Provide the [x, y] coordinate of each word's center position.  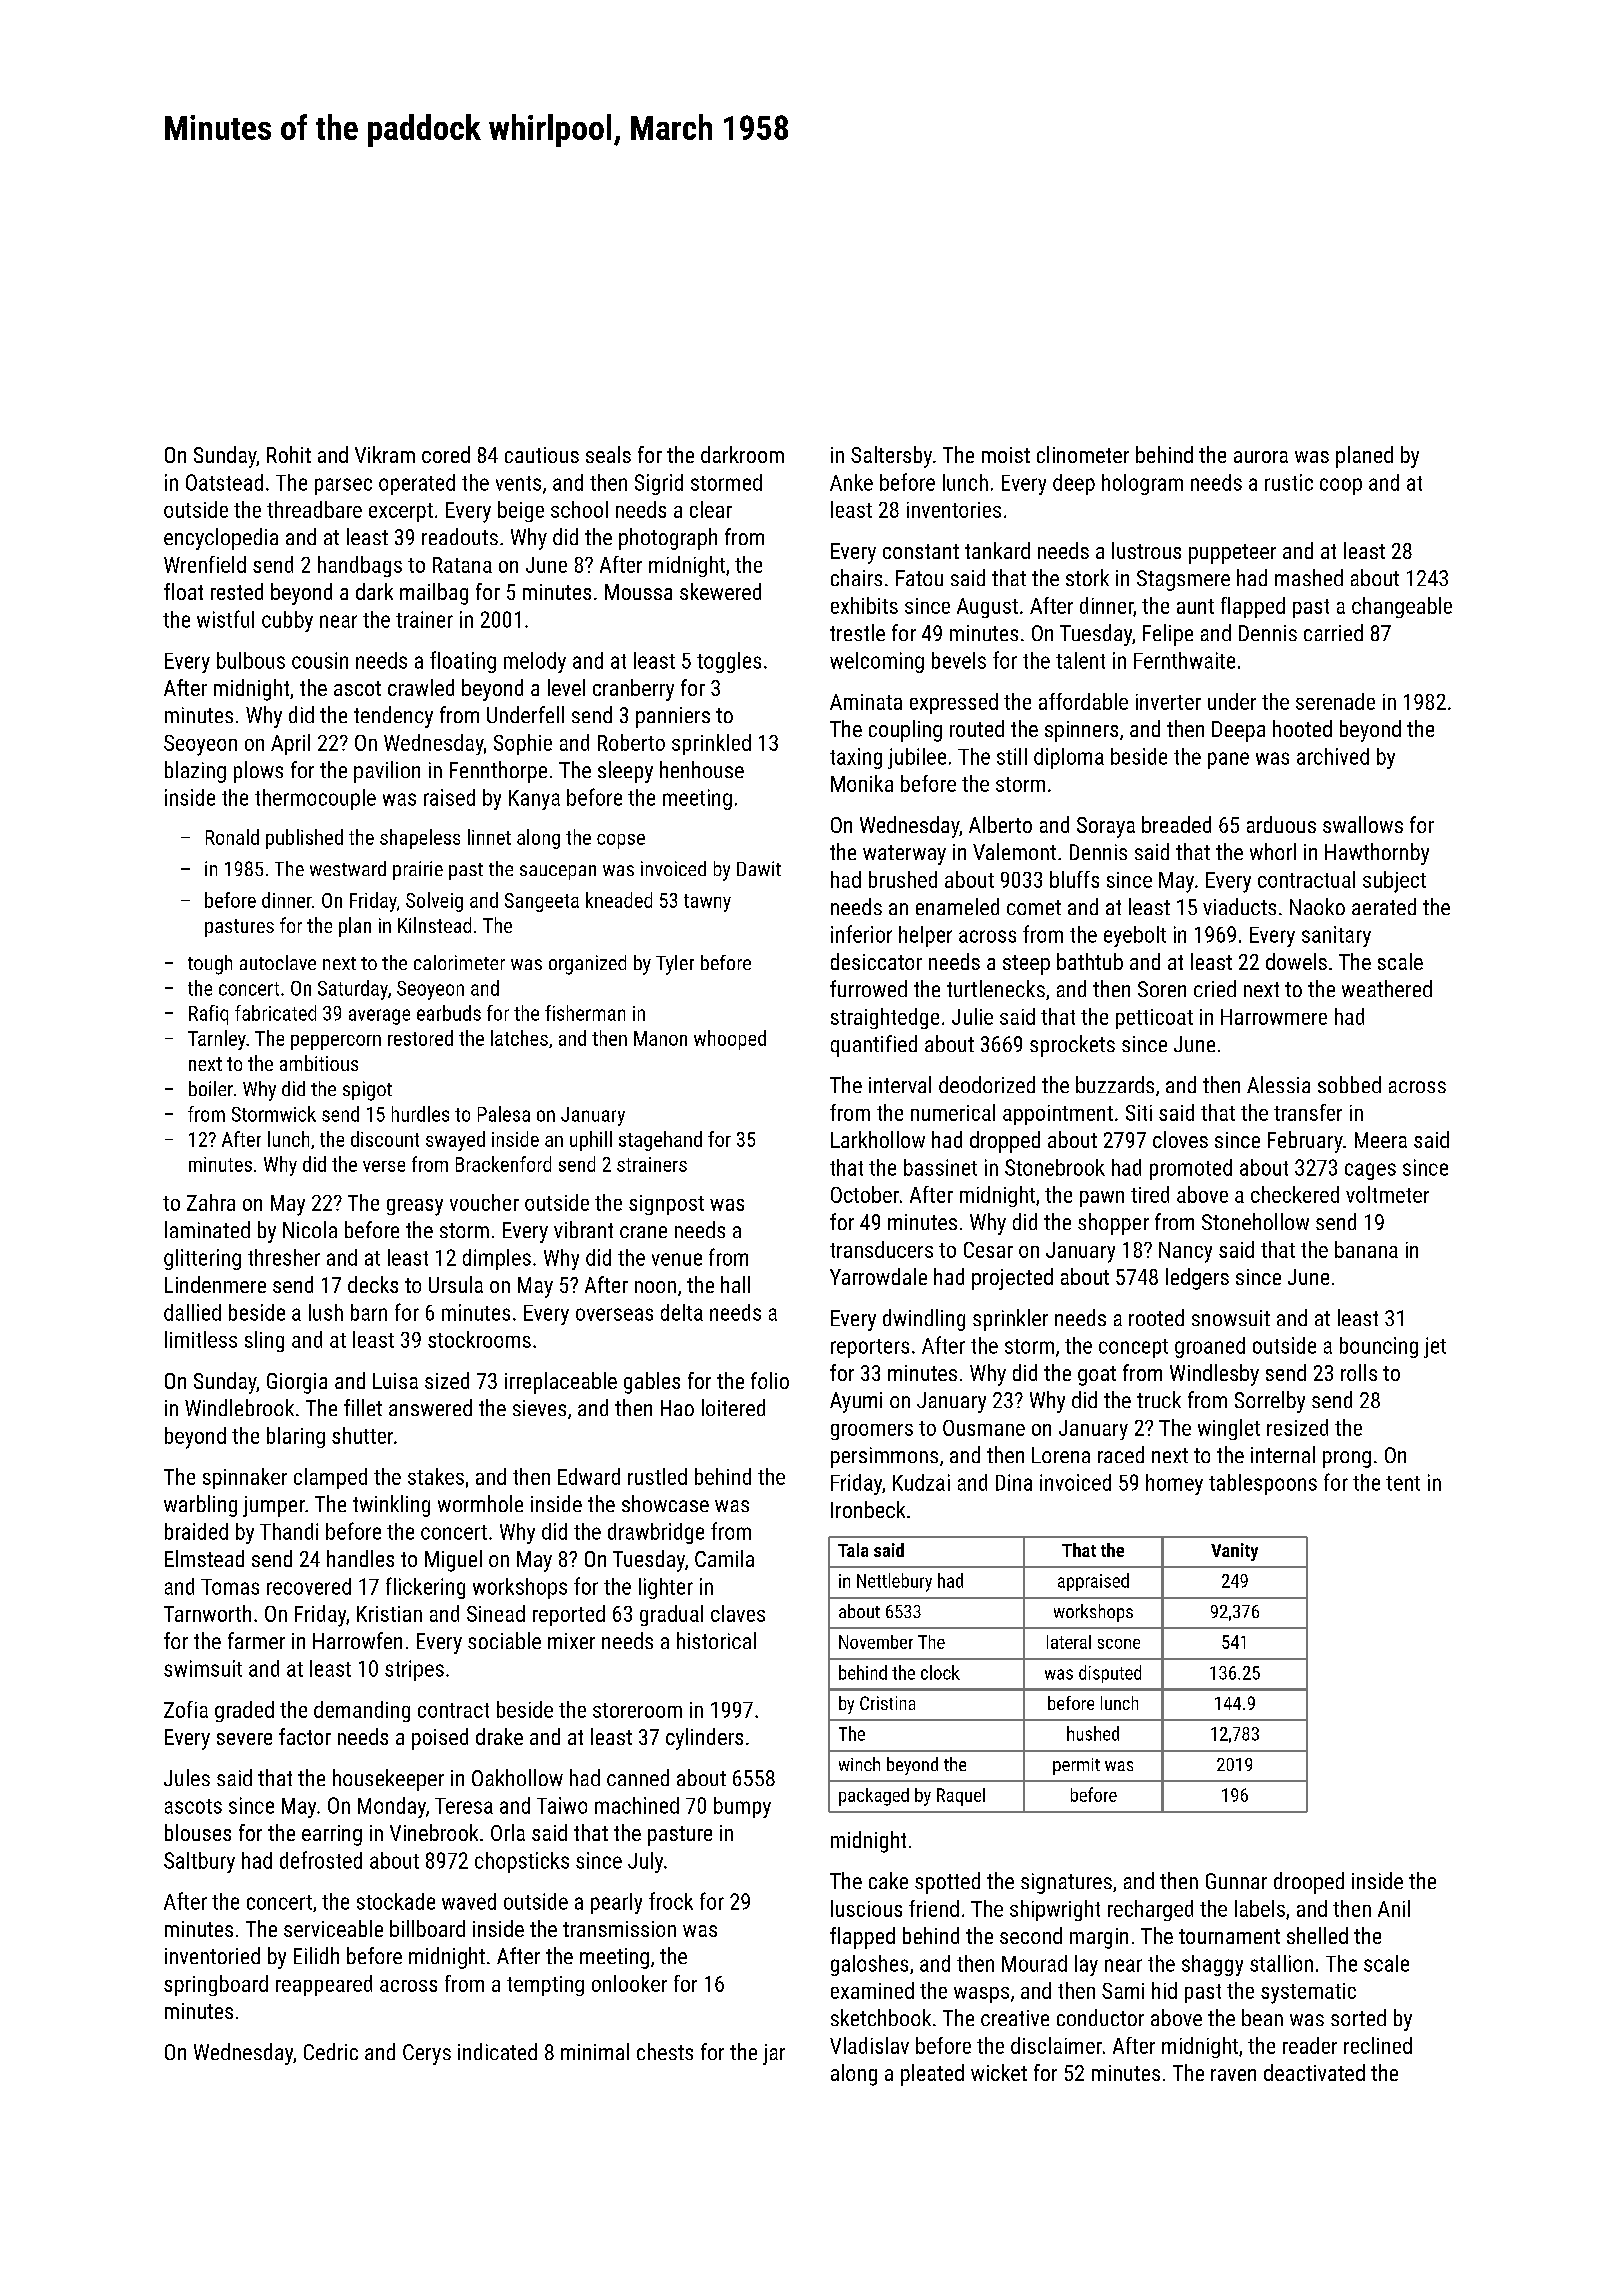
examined [872, 1990]
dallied [192, 1312]
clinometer [1083, 454]
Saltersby [891, 457]
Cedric [331, 2051]
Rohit [289, 454]
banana [1366, 1249]
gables [652, 1383]
